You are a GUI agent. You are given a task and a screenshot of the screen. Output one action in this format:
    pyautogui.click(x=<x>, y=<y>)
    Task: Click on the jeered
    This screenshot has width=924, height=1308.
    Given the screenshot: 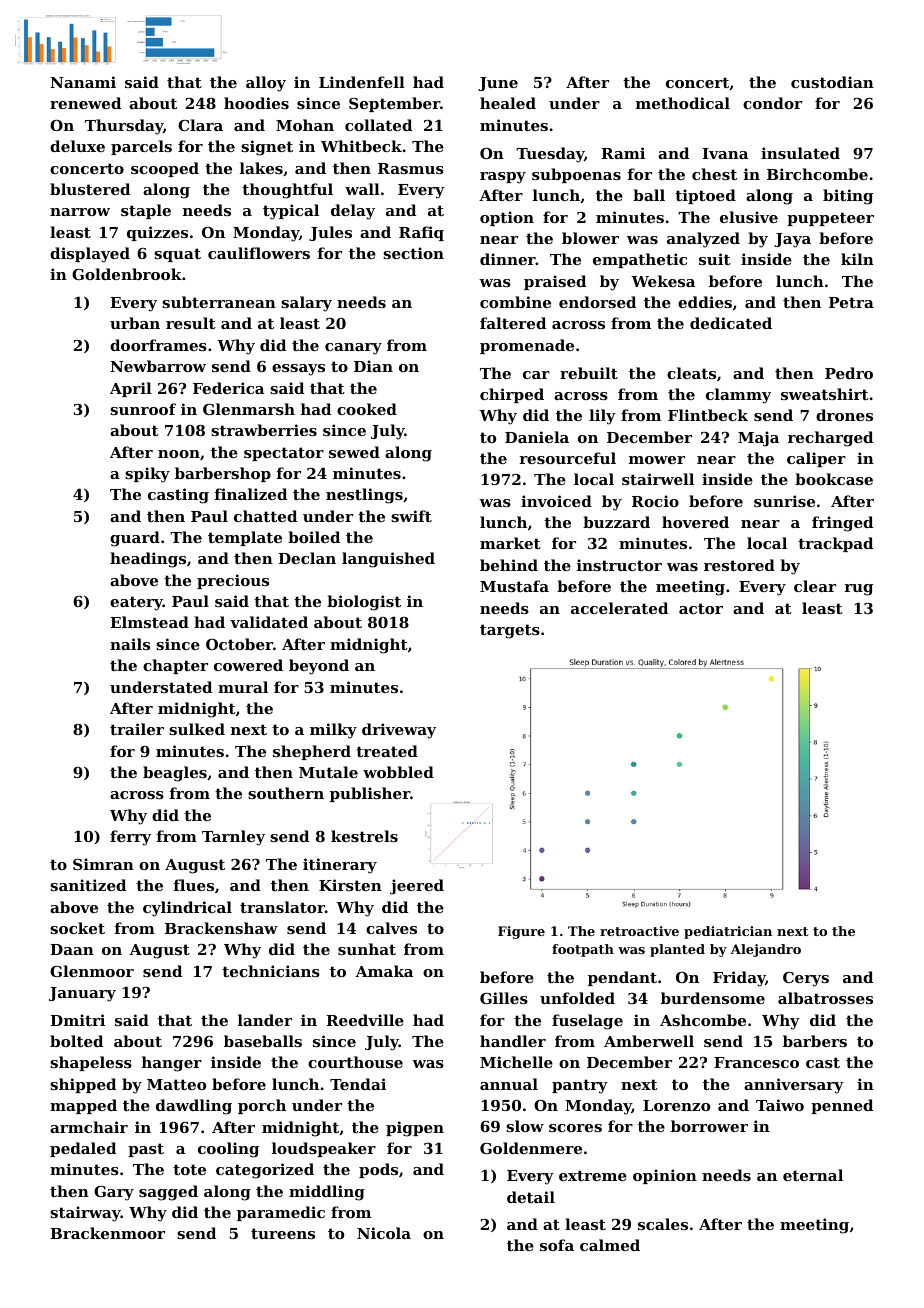 What is the action you would take?
    pyautogui.click(x=417, y=887)
